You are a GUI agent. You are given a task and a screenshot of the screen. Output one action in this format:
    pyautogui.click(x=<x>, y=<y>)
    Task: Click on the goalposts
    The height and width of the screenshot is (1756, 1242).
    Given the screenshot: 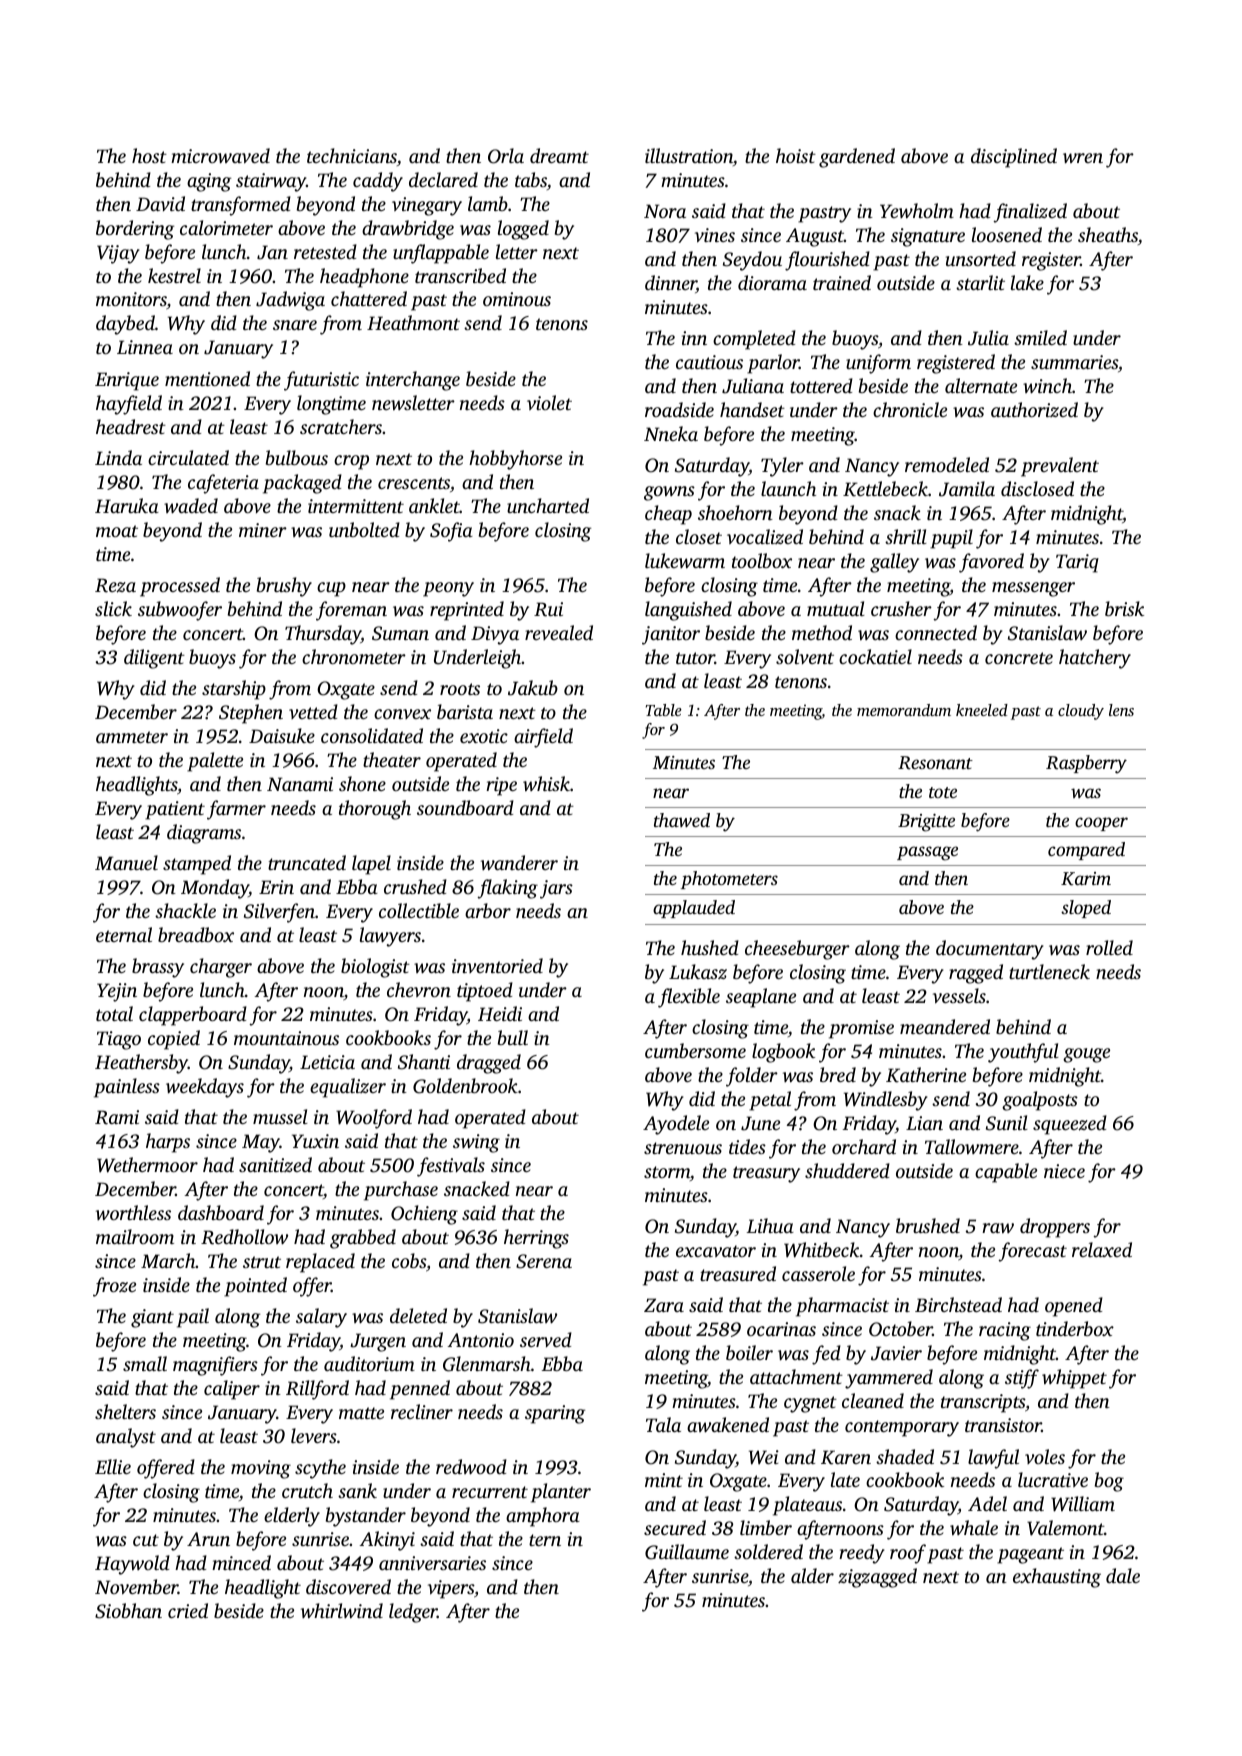 What is the action you would take?
    pyautogui.click(x=1040, y=1101)
